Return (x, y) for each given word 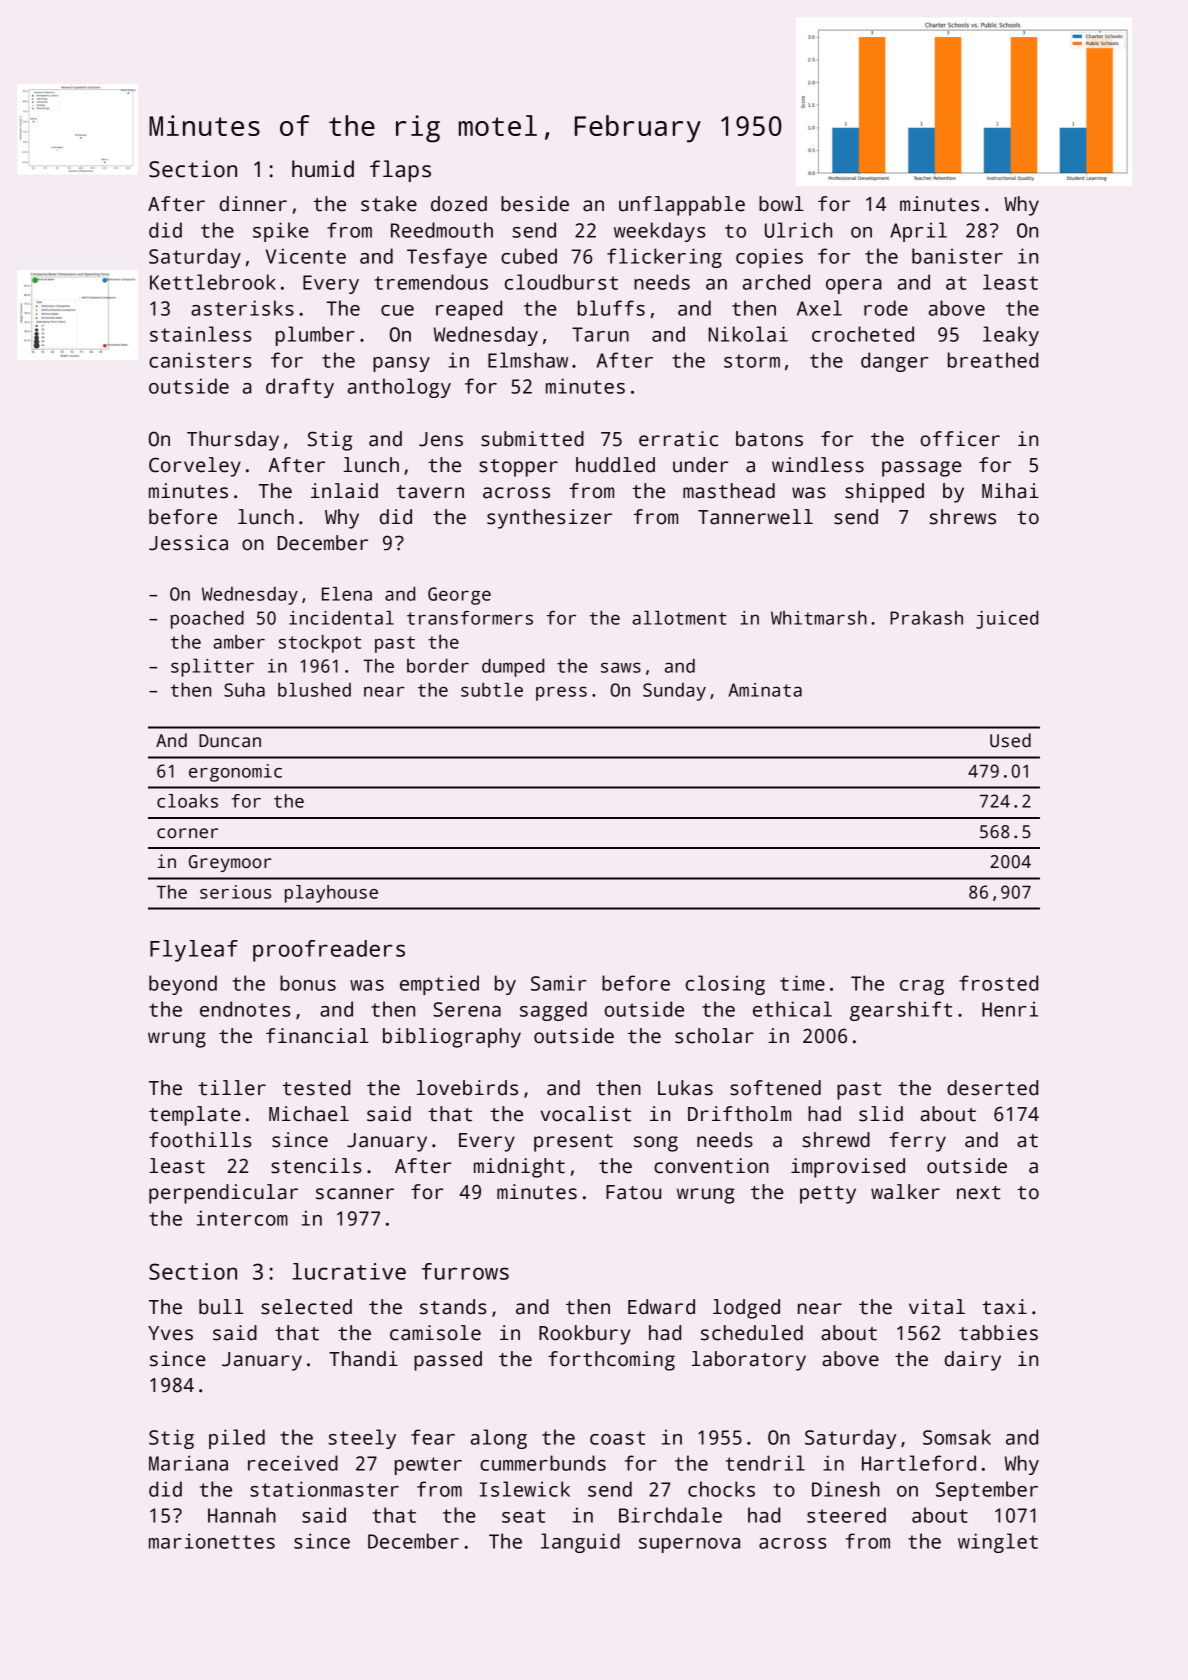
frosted (998, 983)
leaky (1011, 336)
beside (535, 204)
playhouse (331, 894)
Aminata (765, 690)
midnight (519, 1168)
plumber (315, 336)
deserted (992, 1088)
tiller (232, 1088)
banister (957, 256)
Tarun (600, 334)
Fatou (633, 1192)
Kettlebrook (213, 282)
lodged (746, 1309)
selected (306, 1307)
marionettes (212, 1541)
